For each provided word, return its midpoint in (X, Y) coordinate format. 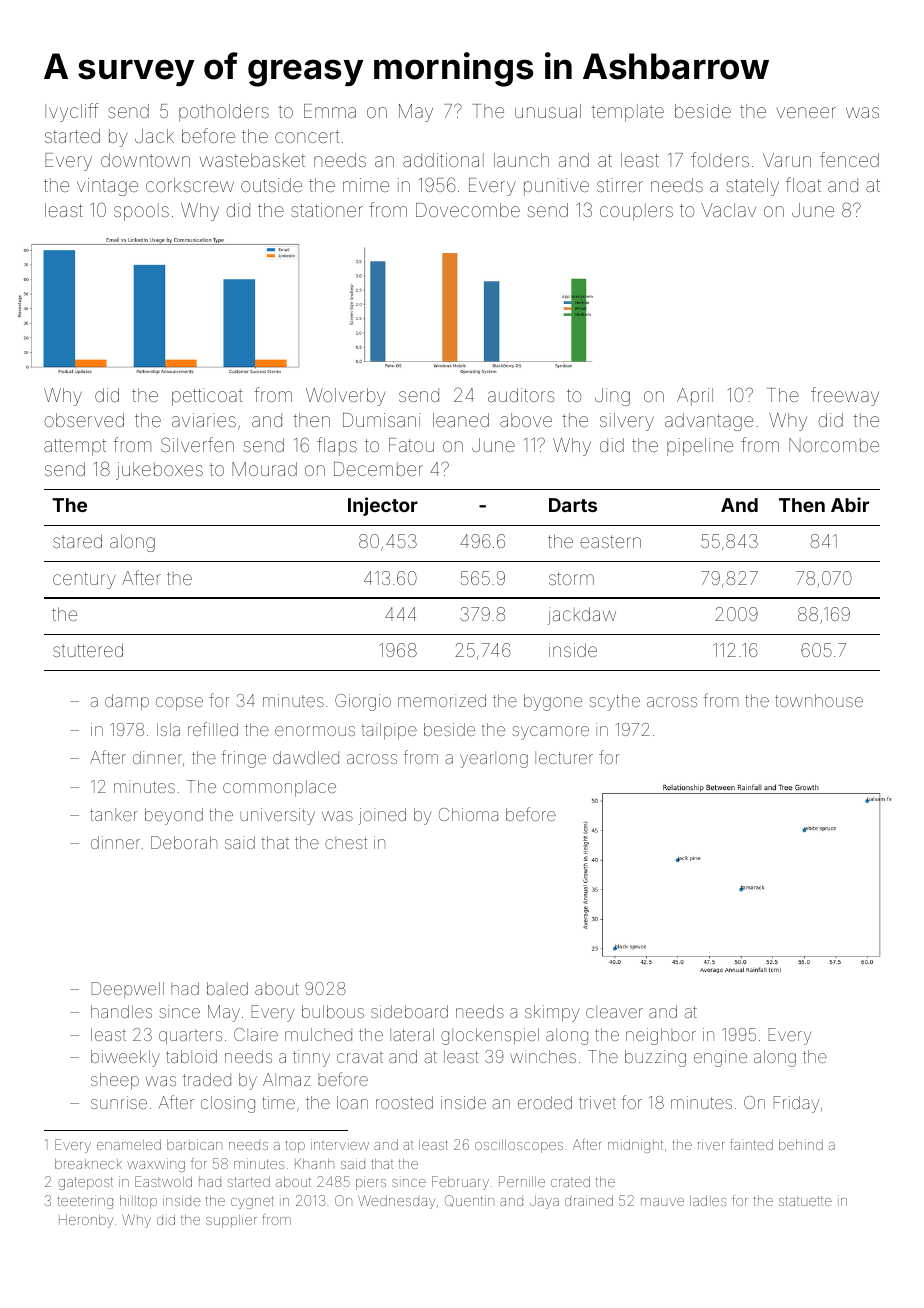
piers (371, 1183)
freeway (845, 396)
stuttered (88, 650)
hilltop (138, 1202)
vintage (107, 187)
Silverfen (197, 444)
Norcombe (834, 445)
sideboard (409, 1011)
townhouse (819, 700)
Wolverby (346, 397)
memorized (442, 700)
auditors (521, 395)
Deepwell (128, 990)
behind (801, 1144)
